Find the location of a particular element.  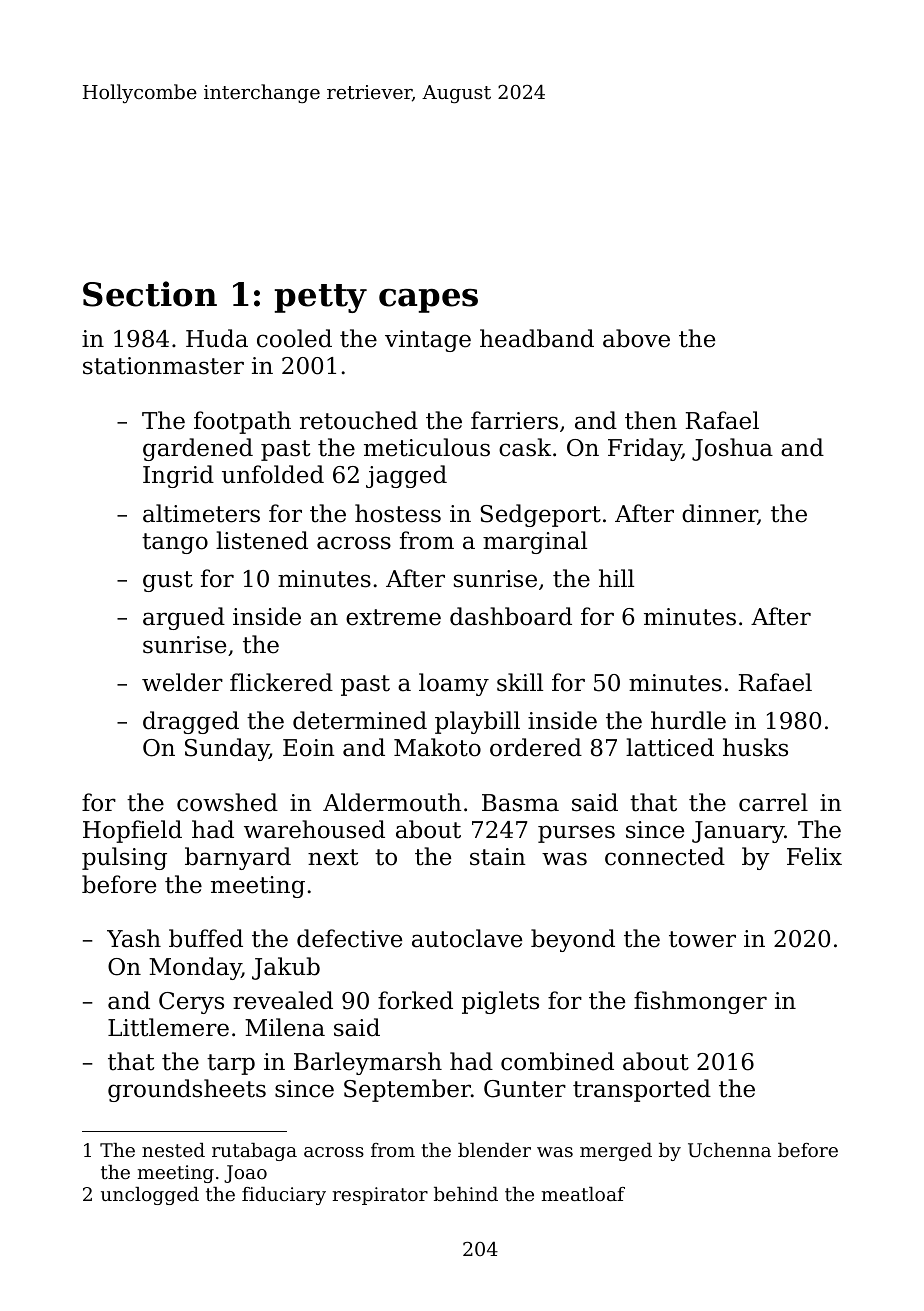

Section is located at coordinates (150, 294).
